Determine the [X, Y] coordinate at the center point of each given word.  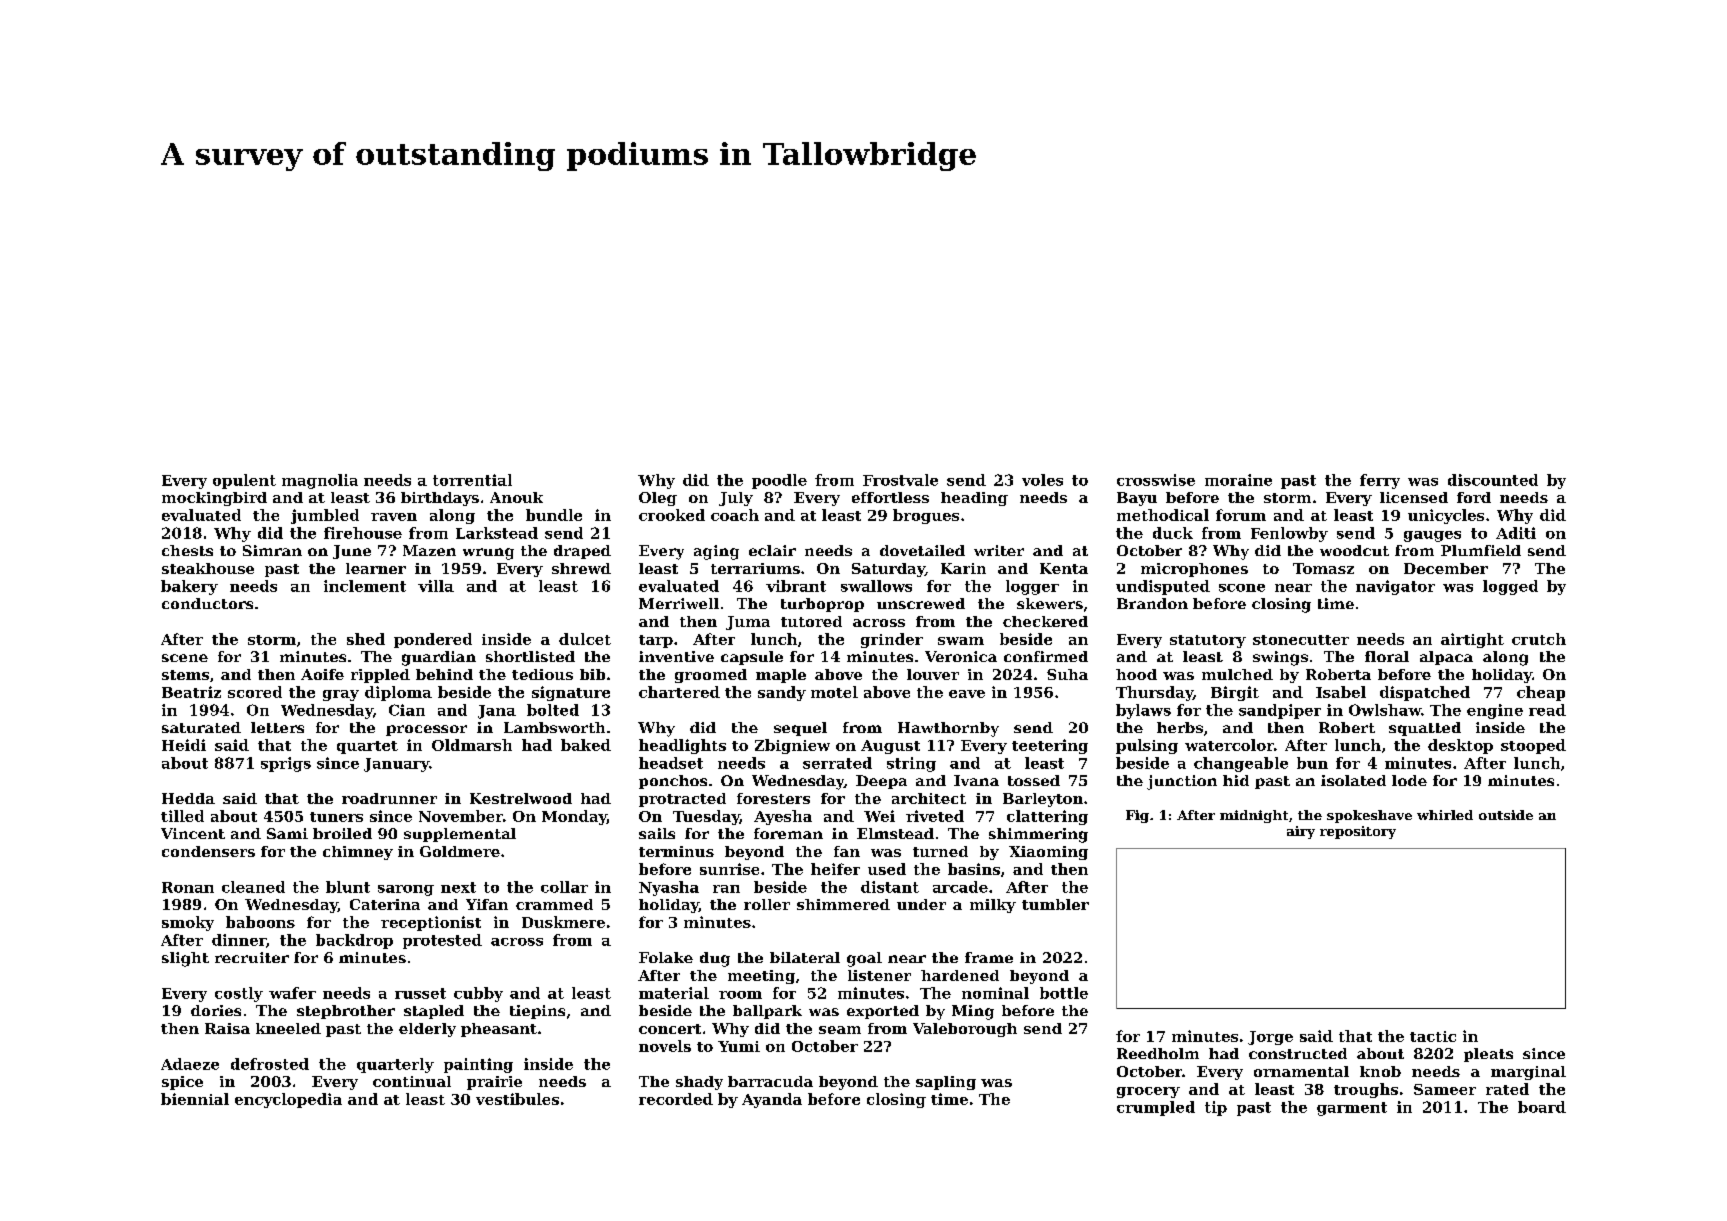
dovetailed [922, 550]
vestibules [517, 1099]
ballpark [767, 1012]
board [1542, 1107]
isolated [1353, 780]
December [1446, 568]
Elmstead [895, 833]
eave [967, 694]
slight [185, 959]
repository [1358, 832]
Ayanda [772, 1100]
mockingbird [214, 499]
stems [185, 675]
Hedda [188, 798]
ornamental [1301, 1071]
